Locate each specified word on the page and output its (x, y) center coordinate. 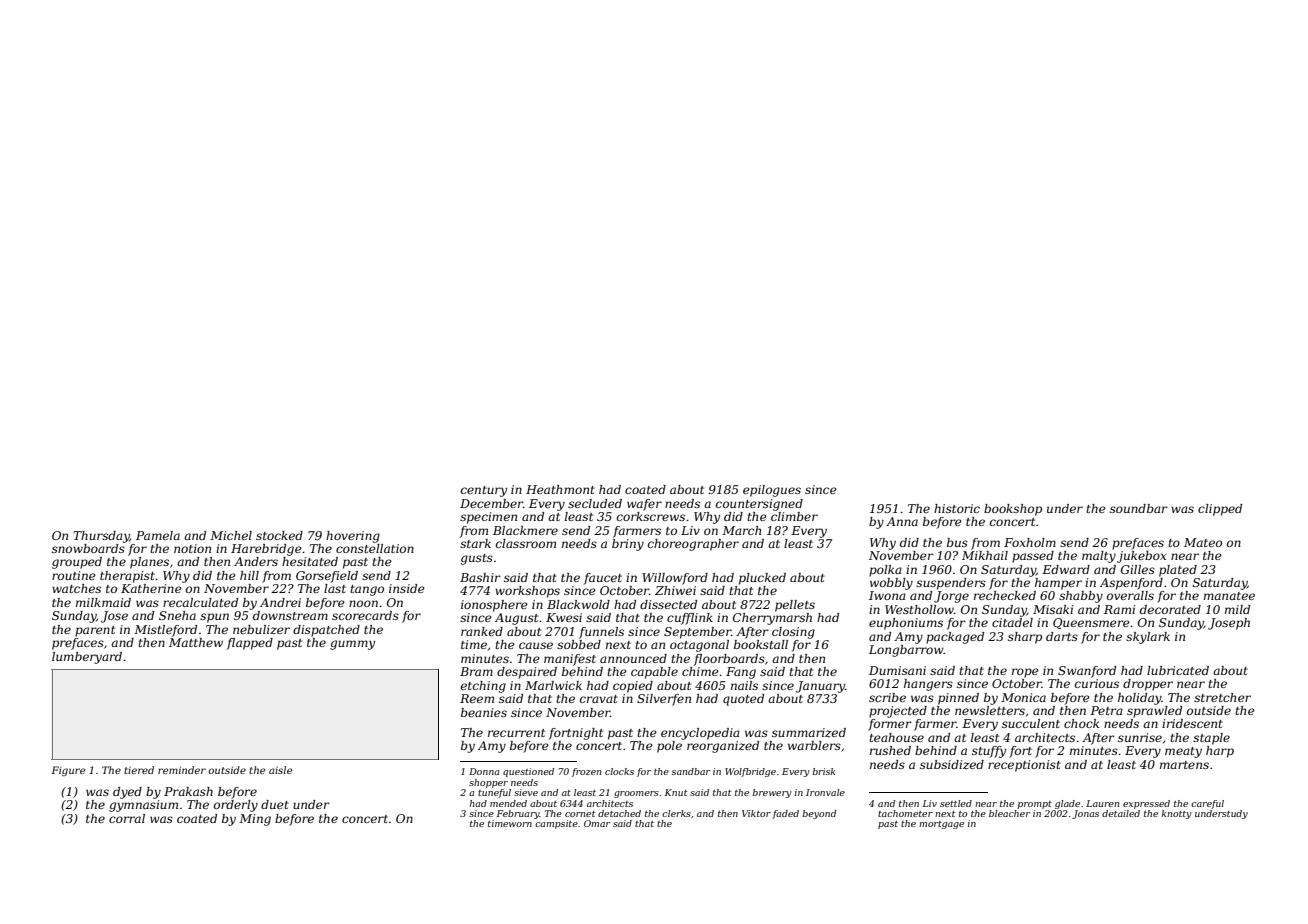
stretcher (1222, 697)
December (491, 503)
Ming (255, 820)
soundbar (1139, 508)
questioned (528, 772)
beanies (484, 712)
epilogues (772, 491)
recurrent (516, 733)
